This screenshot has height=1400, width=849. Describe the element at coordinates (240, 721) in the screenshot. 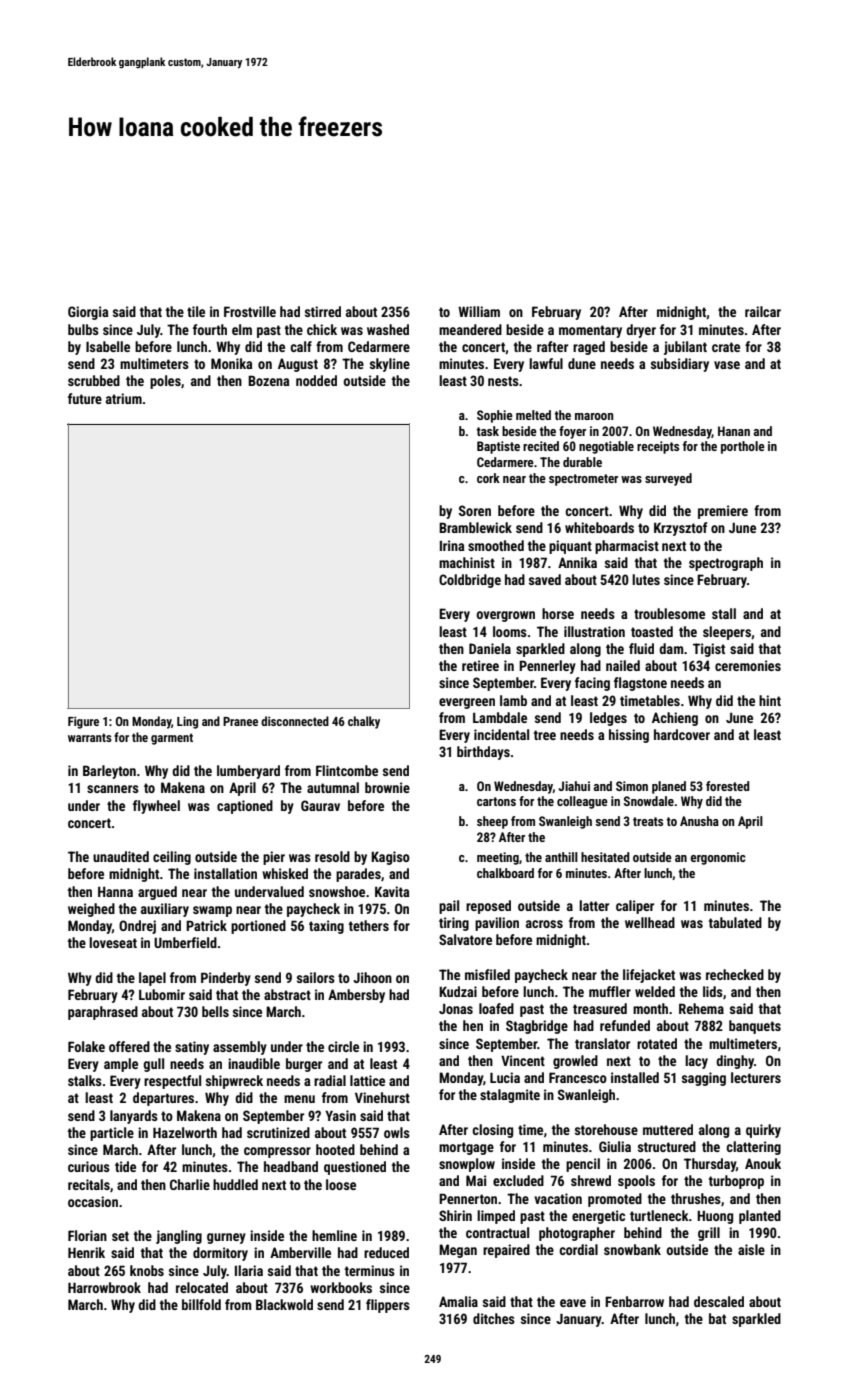

I see `Pranee` at that location.
